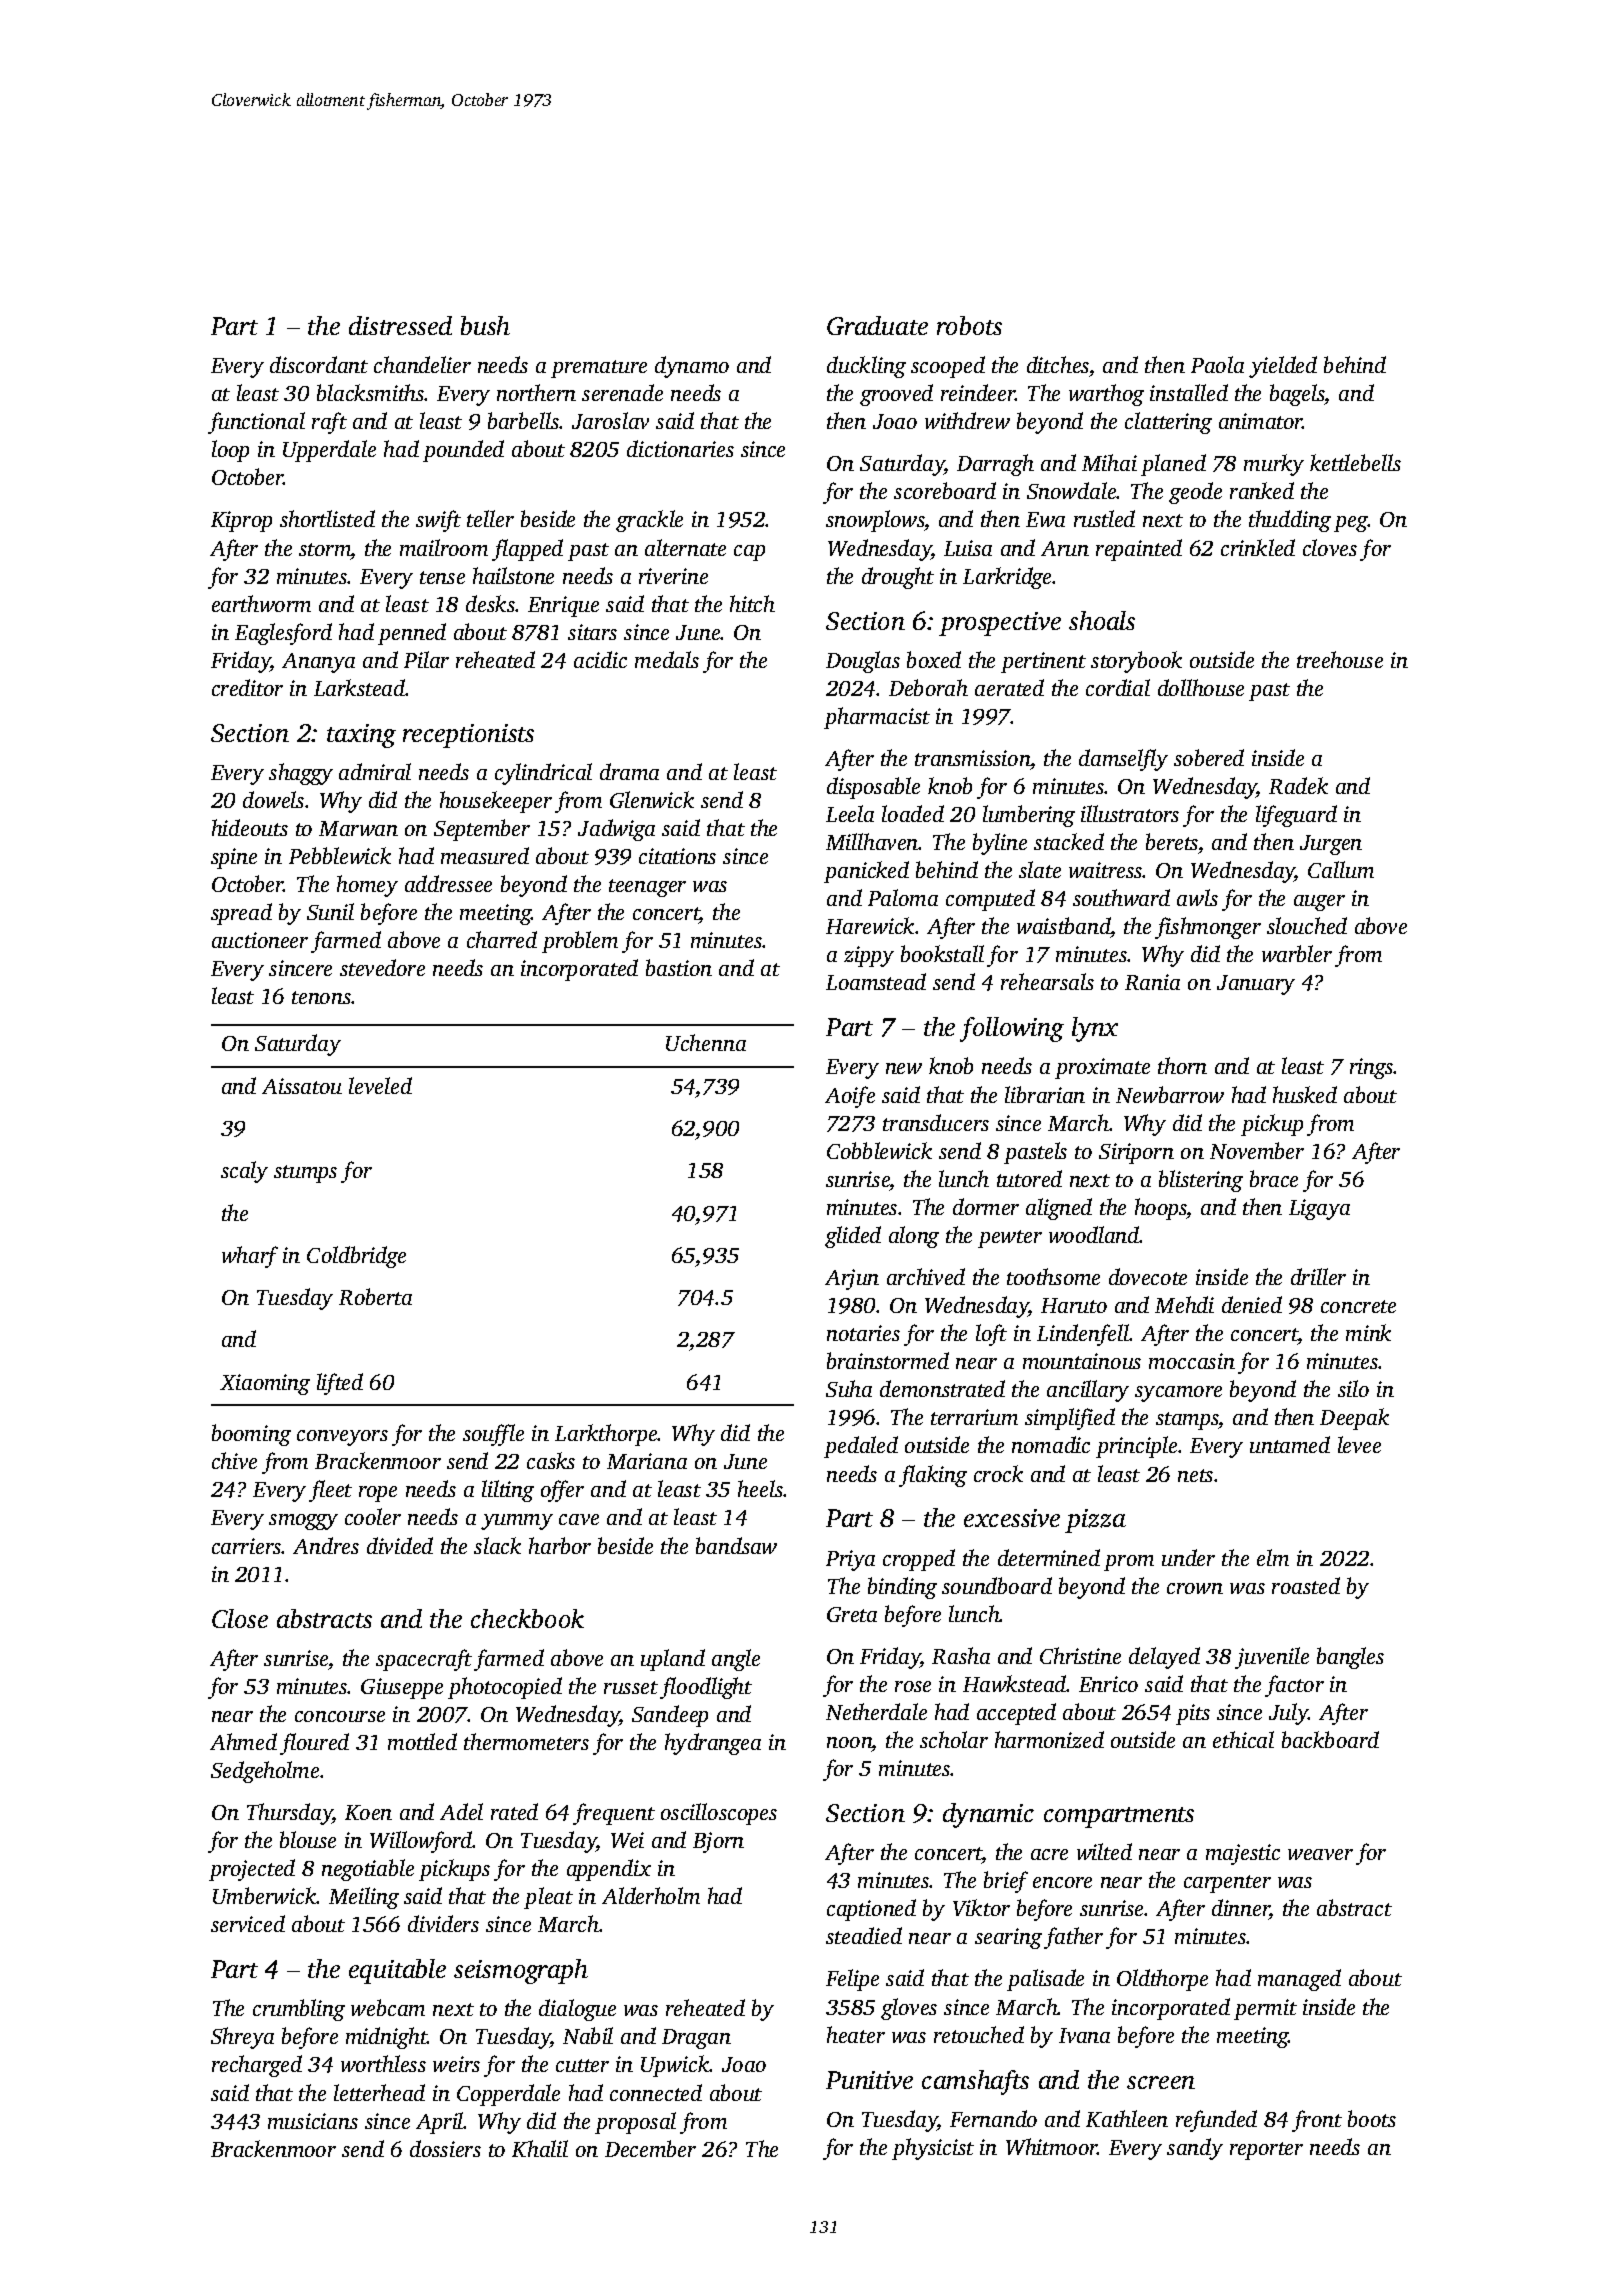  Describe the element at coordinates (1358, 1306) in the screenshot. I see `concrete` at that location.
